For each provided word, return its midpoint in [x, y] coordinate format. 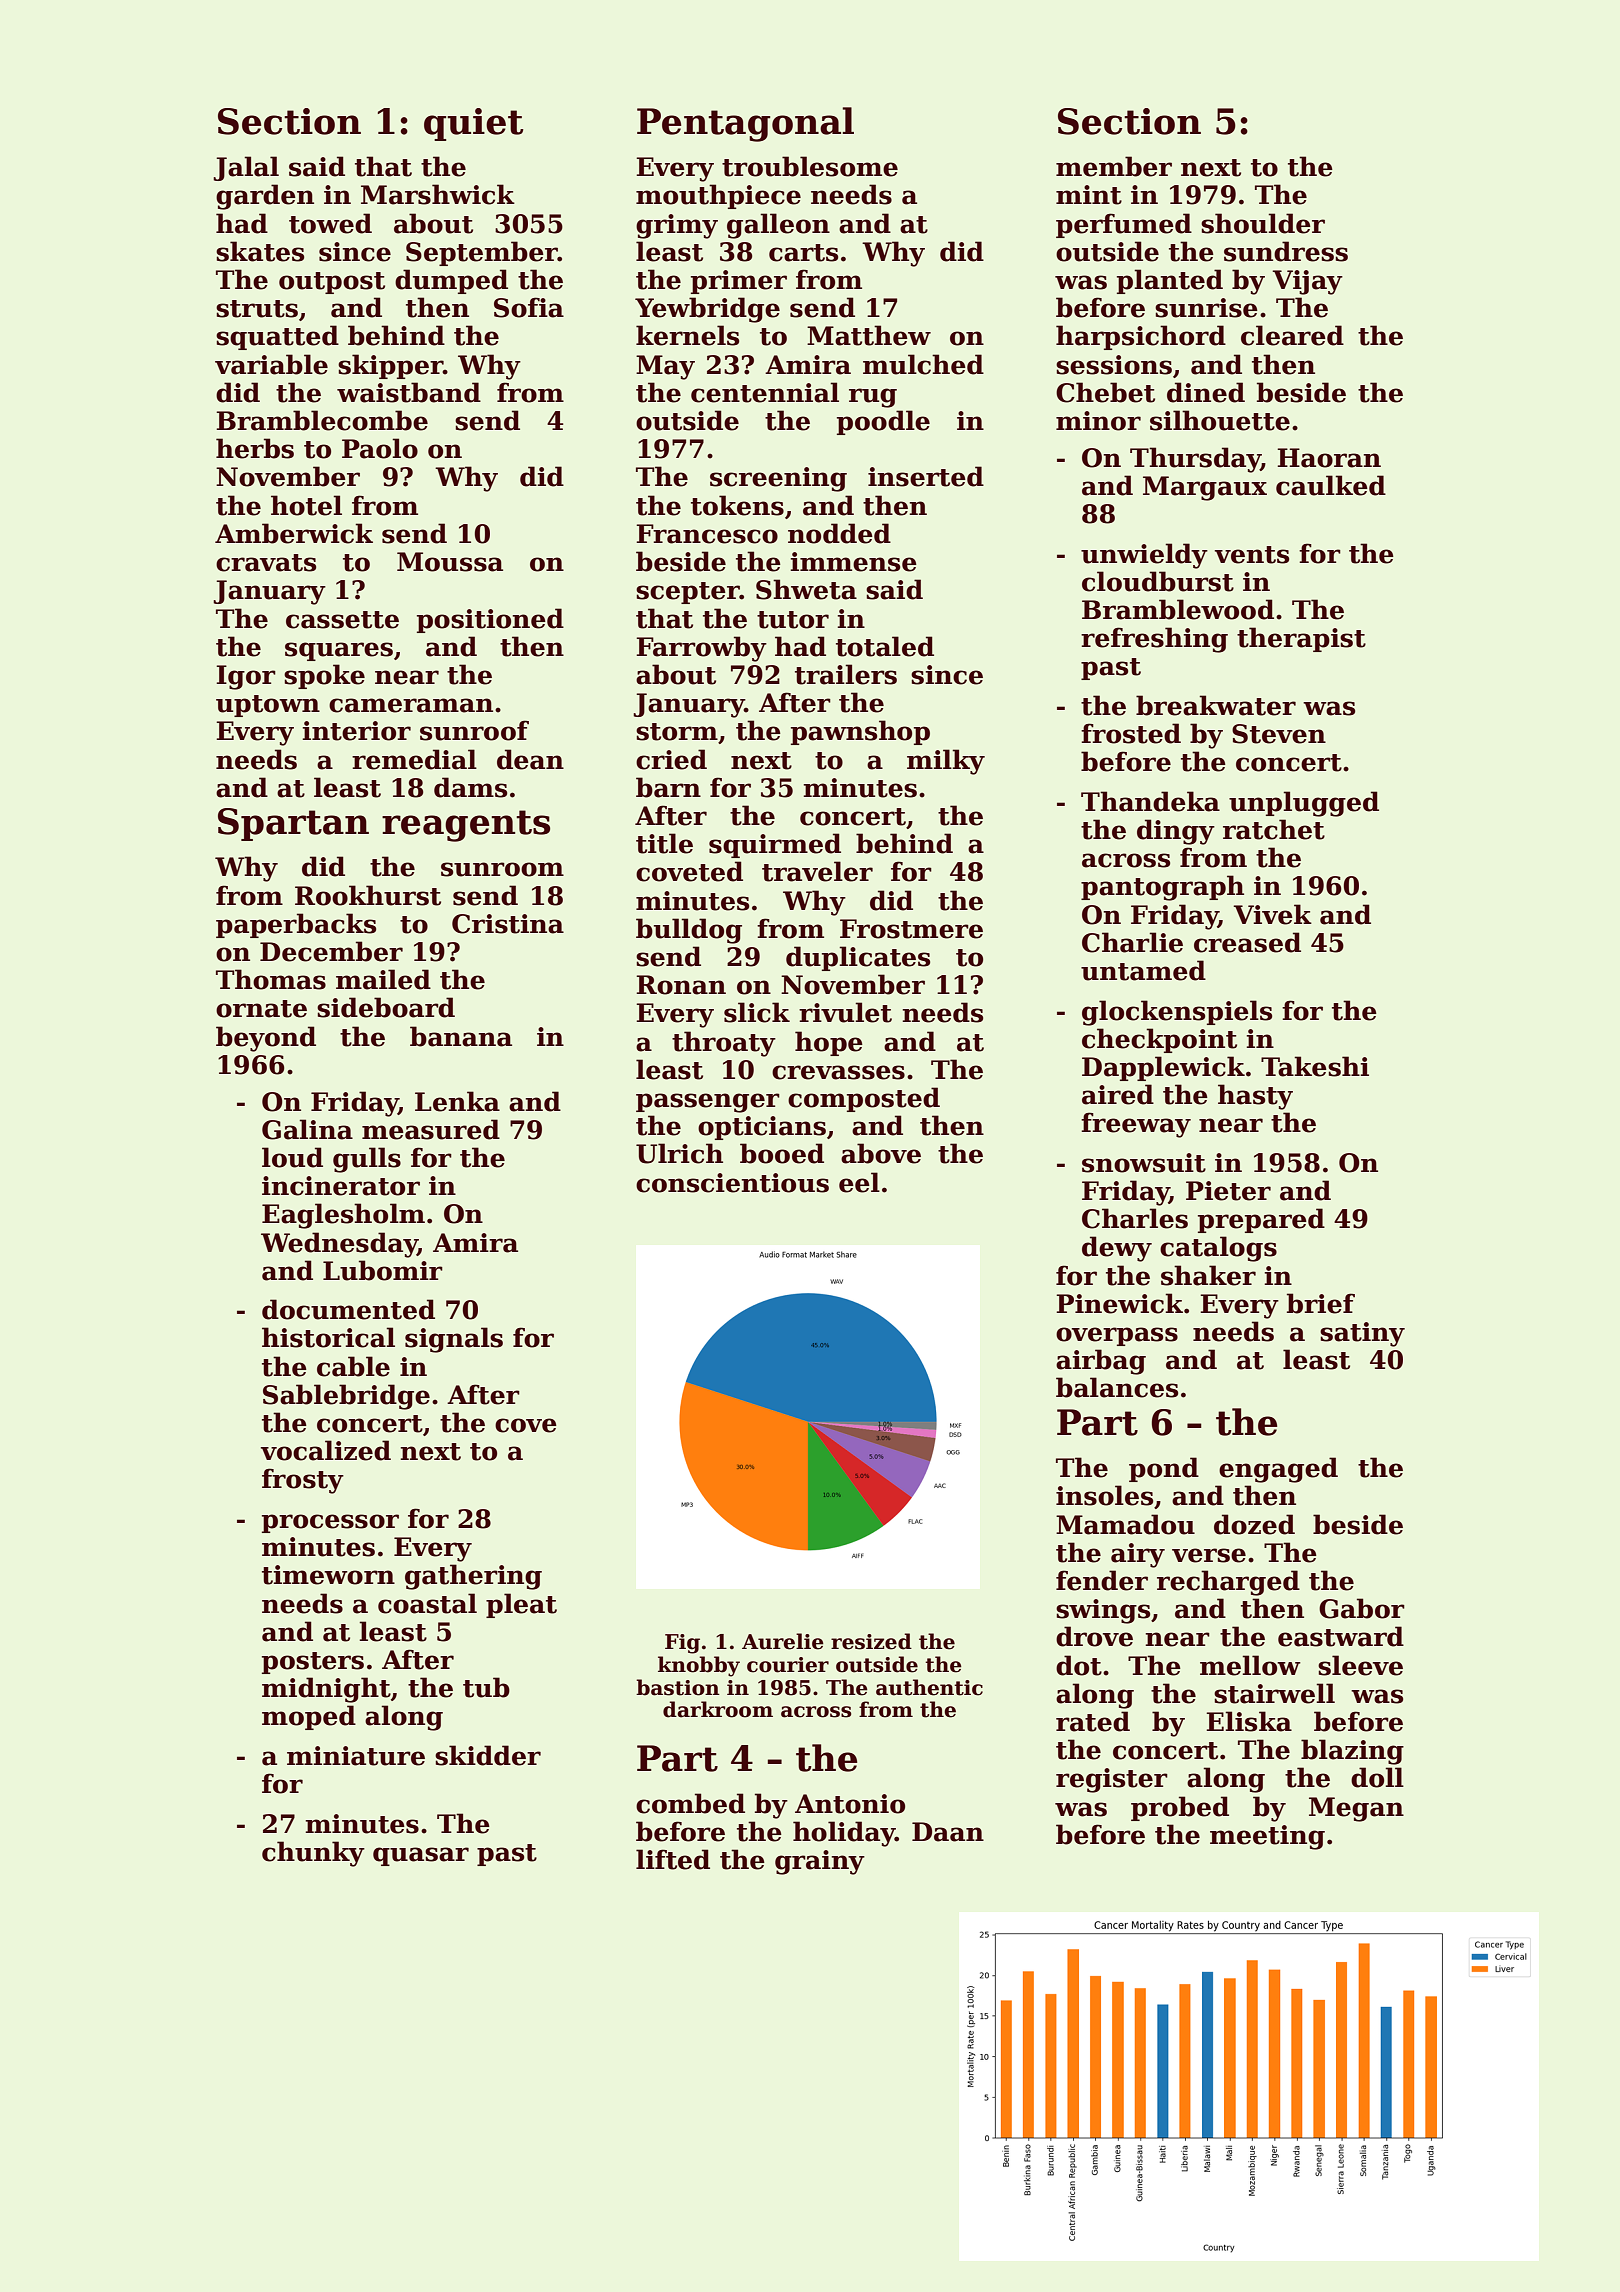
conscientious [732, 1183]
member [1114, 166]
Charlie [1132, 942]
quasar [421, 1856]
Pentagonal [745, 124]
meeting [1267, 1837]
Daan [948, 1832]
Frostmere [911, 929]
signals [454, 1340]
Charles [1135, 1218]
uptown [268, 706]
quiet [473, 124]
